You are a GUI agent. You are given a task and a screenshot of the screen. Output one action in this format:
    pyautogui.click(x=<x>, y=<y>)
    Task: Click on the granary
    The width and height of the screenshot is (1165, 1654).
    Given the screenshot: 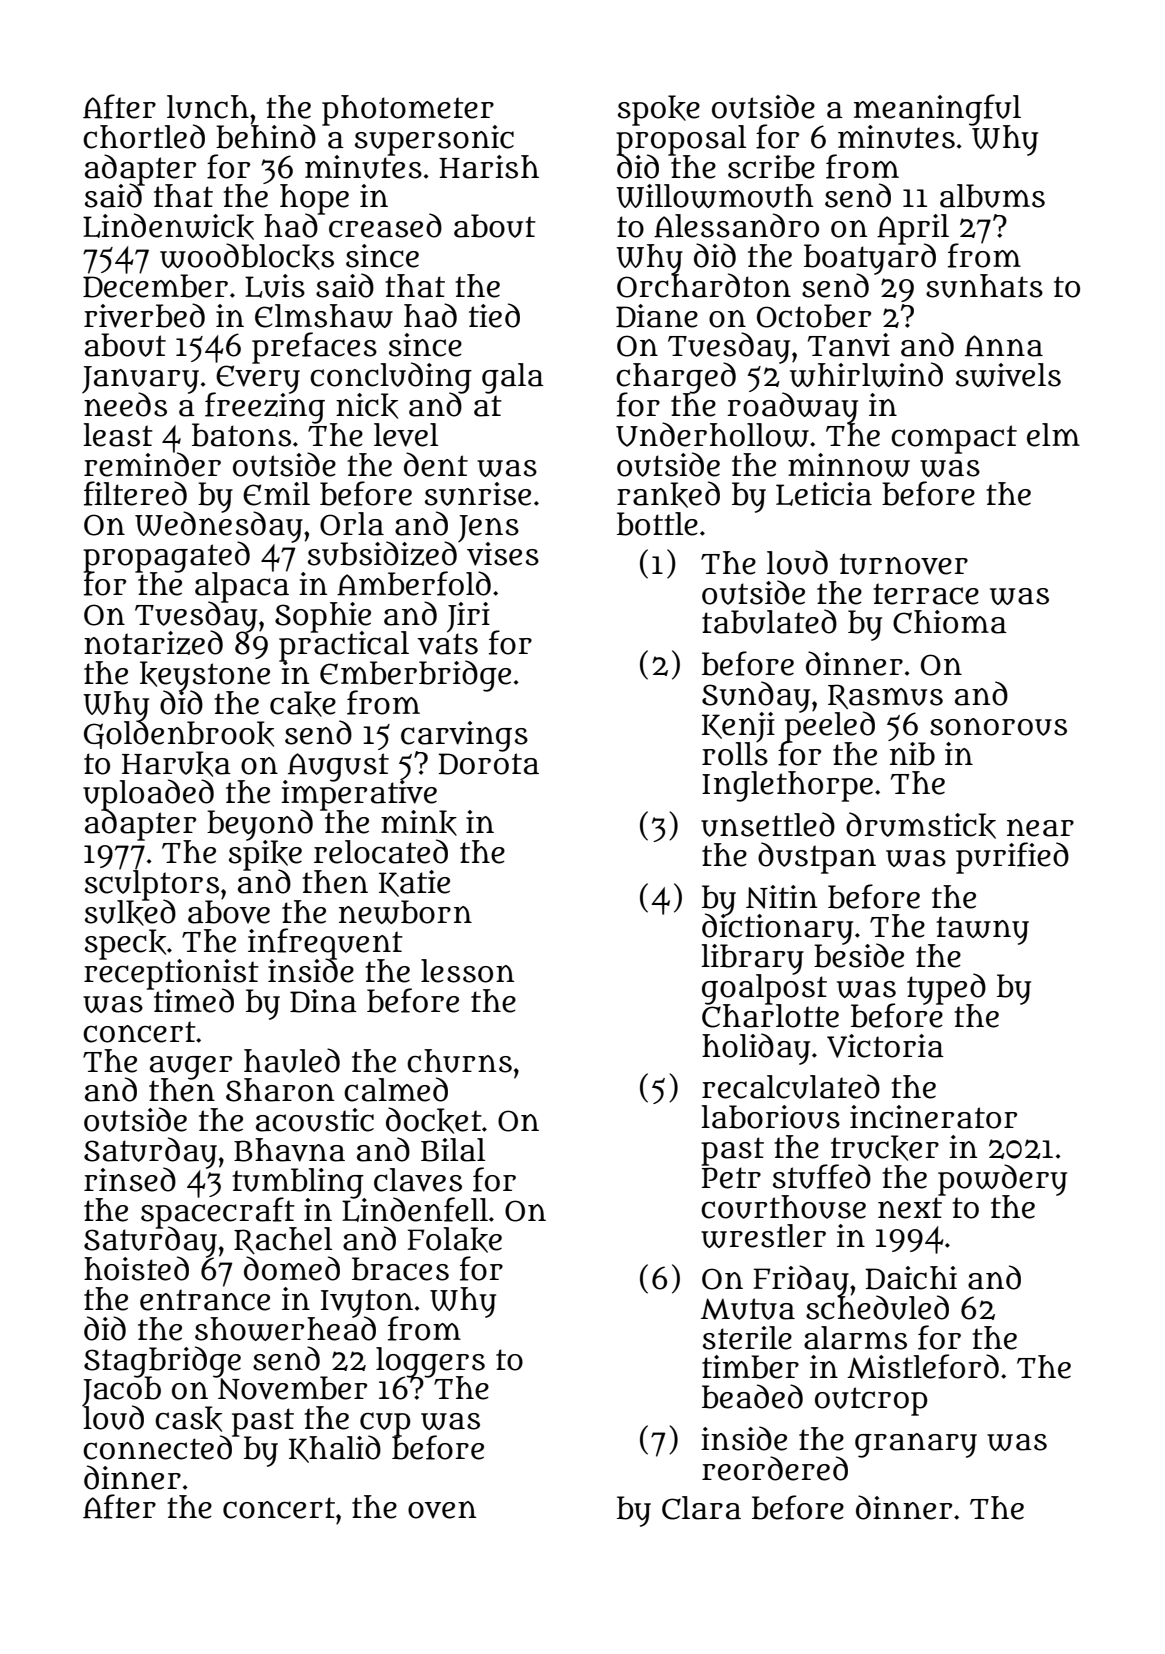 What is the action you would take?
    pyautogui.click(x=916, y=1445)
